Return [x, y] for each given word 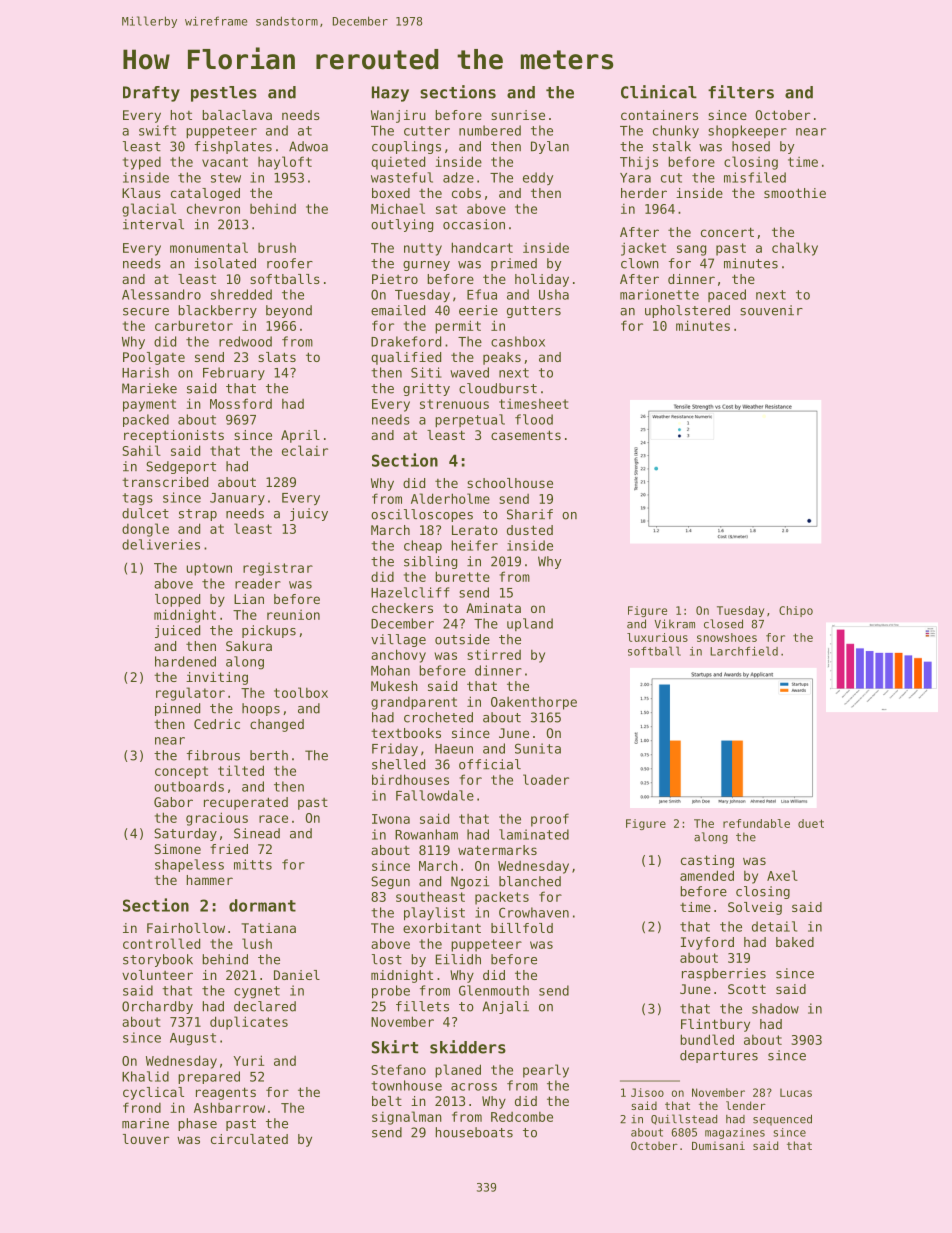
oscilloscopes [422, 515]
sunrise [518, 115]
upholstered [687, 311]
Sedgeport [181, 467]
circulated [249, 1139]
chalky [795, 249]
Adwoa [308, 146]
